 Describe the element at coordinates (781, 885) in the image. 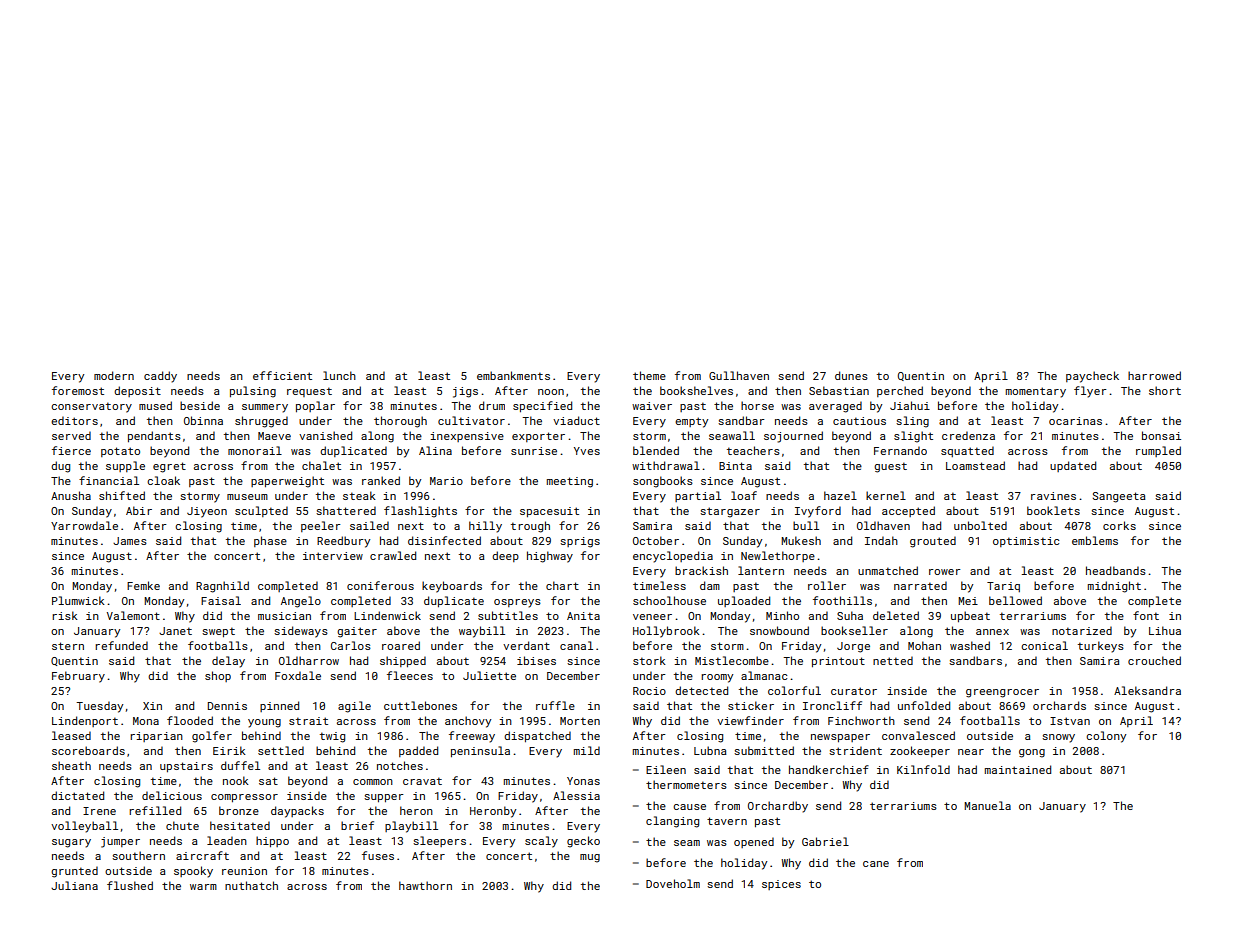

I see `spices` at that location.
